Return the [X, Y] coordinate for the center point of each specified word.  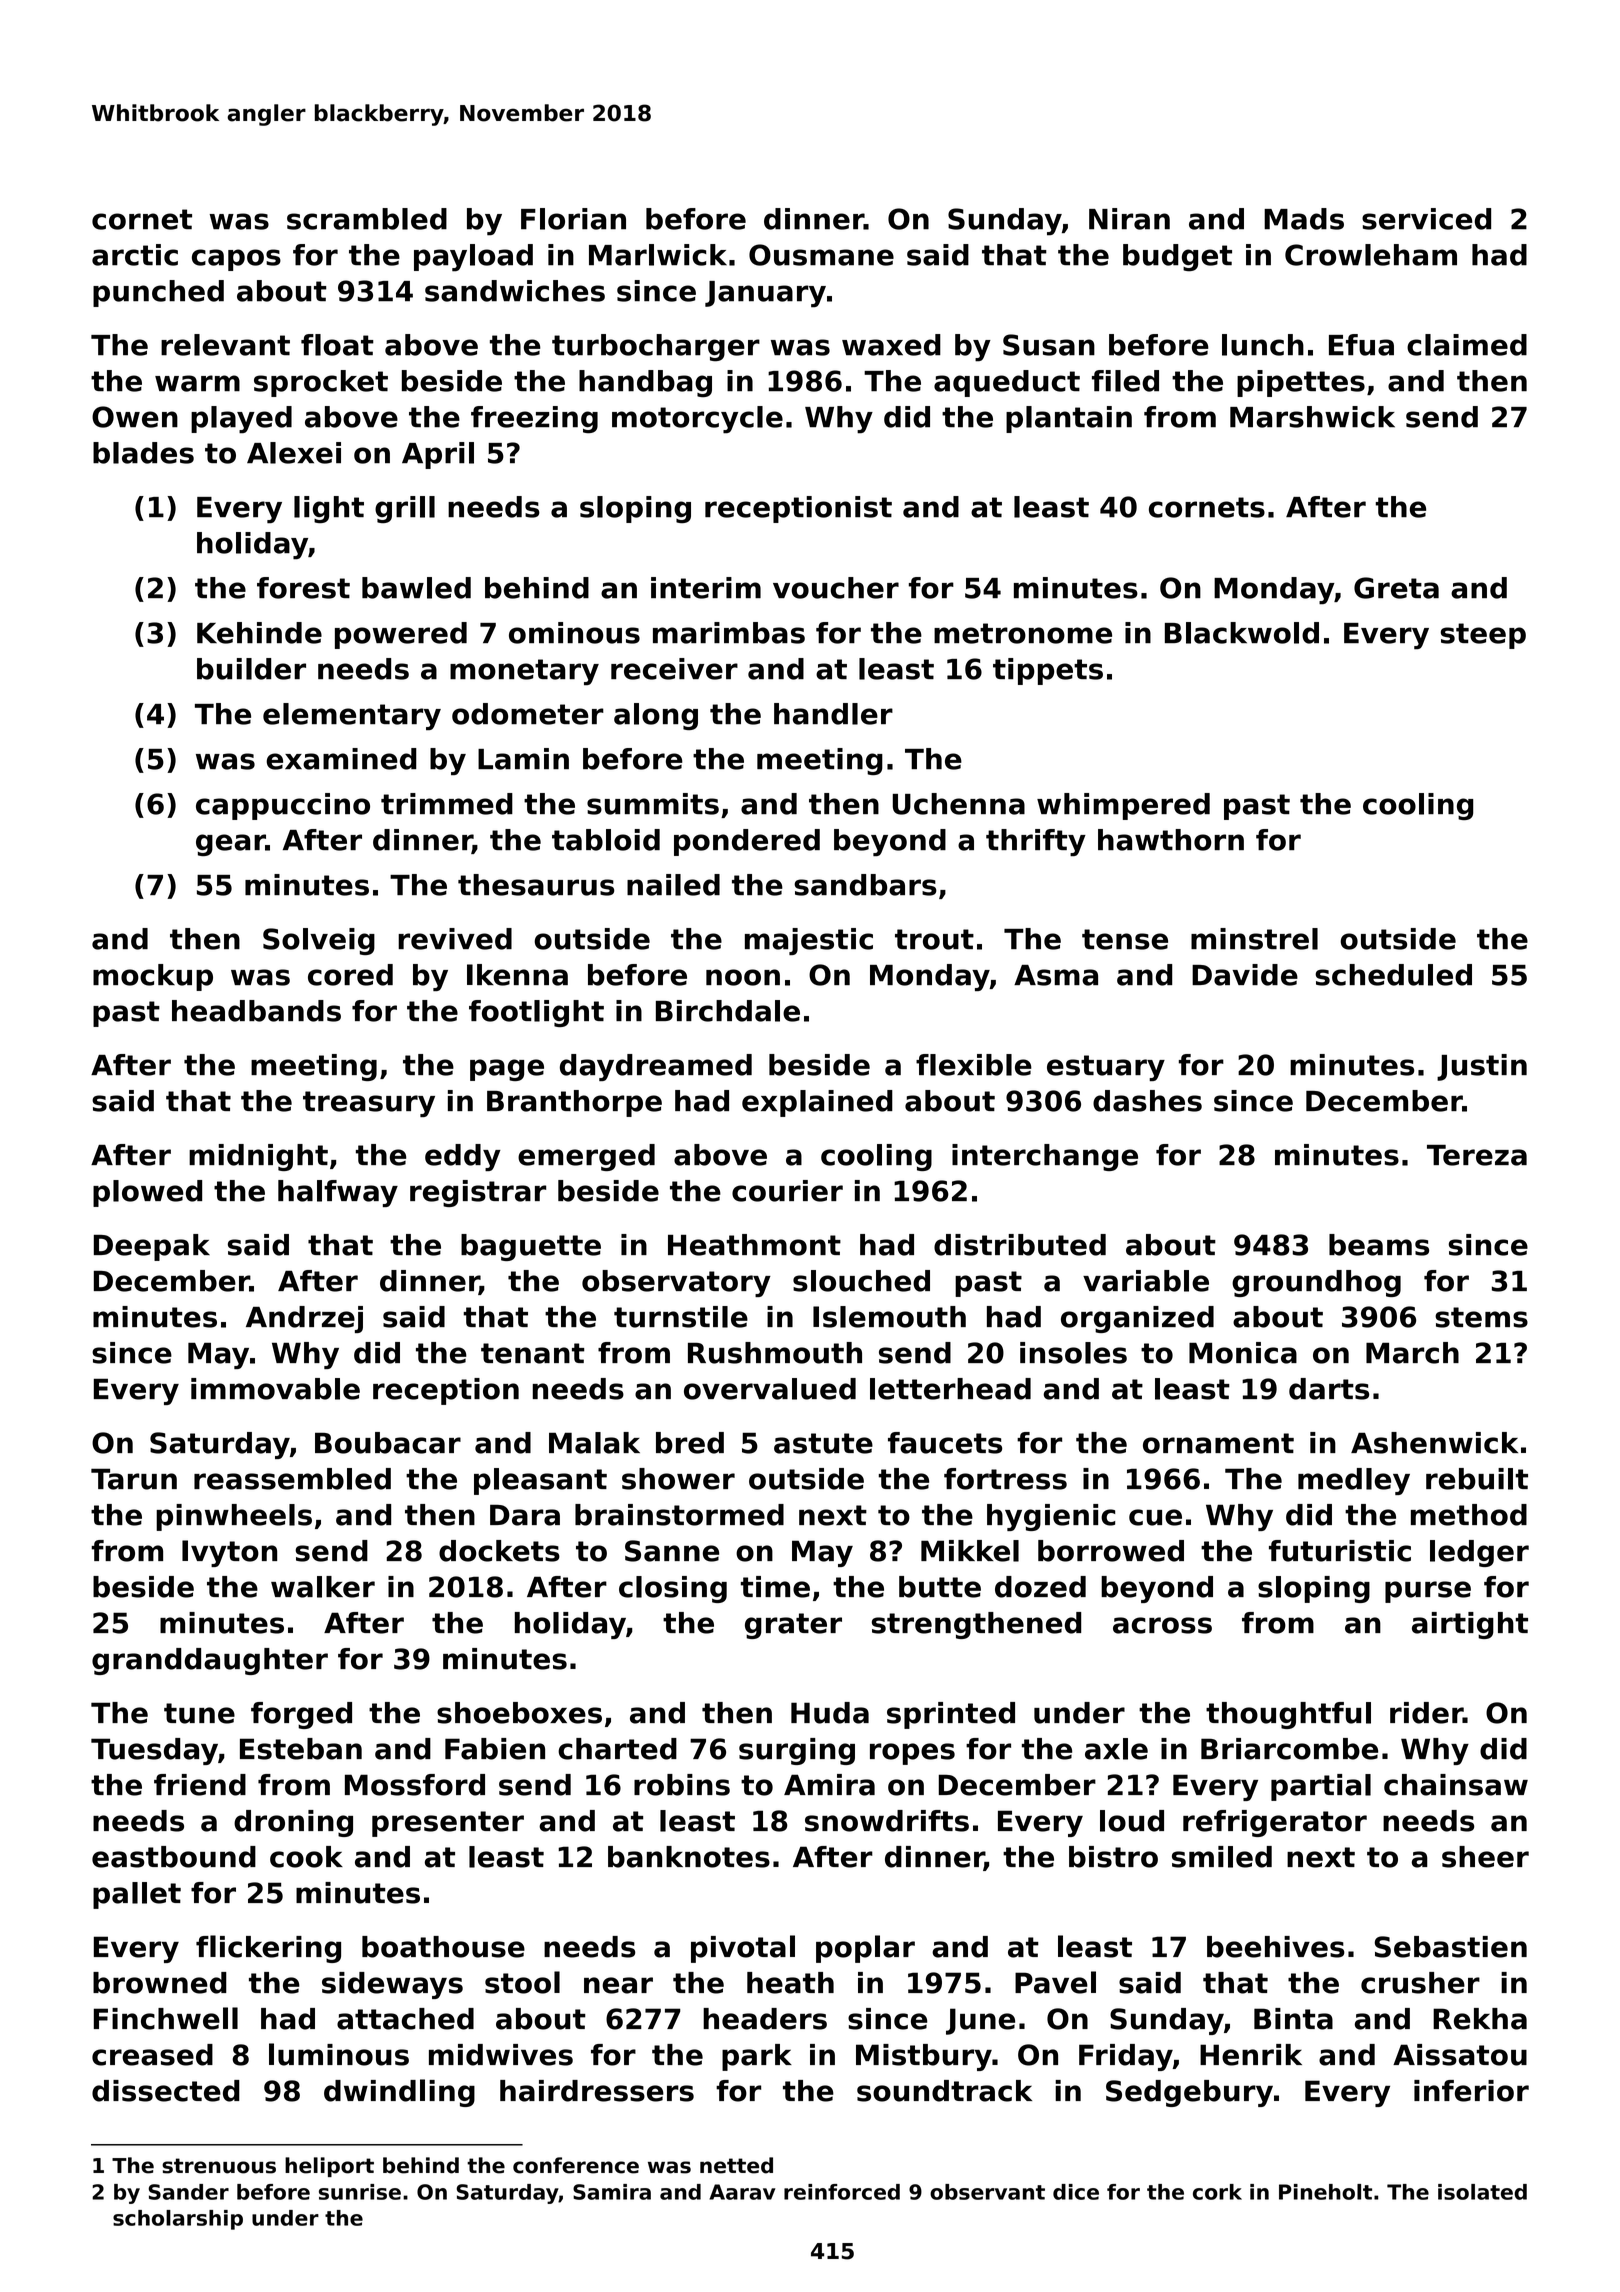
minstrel [1254, 939]
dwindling [399, 2093]
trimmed [447, 804]
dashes [1147, 1101]
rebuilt [1477, 1479]
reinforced [842, 2192]
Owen [135, 417]
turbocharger [656, 348]
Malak [594, 1443]
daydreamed [656, 1067]
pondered [747, 842]
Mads [1304, 219]
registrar [478, 1193]
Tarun [134, 1479]
